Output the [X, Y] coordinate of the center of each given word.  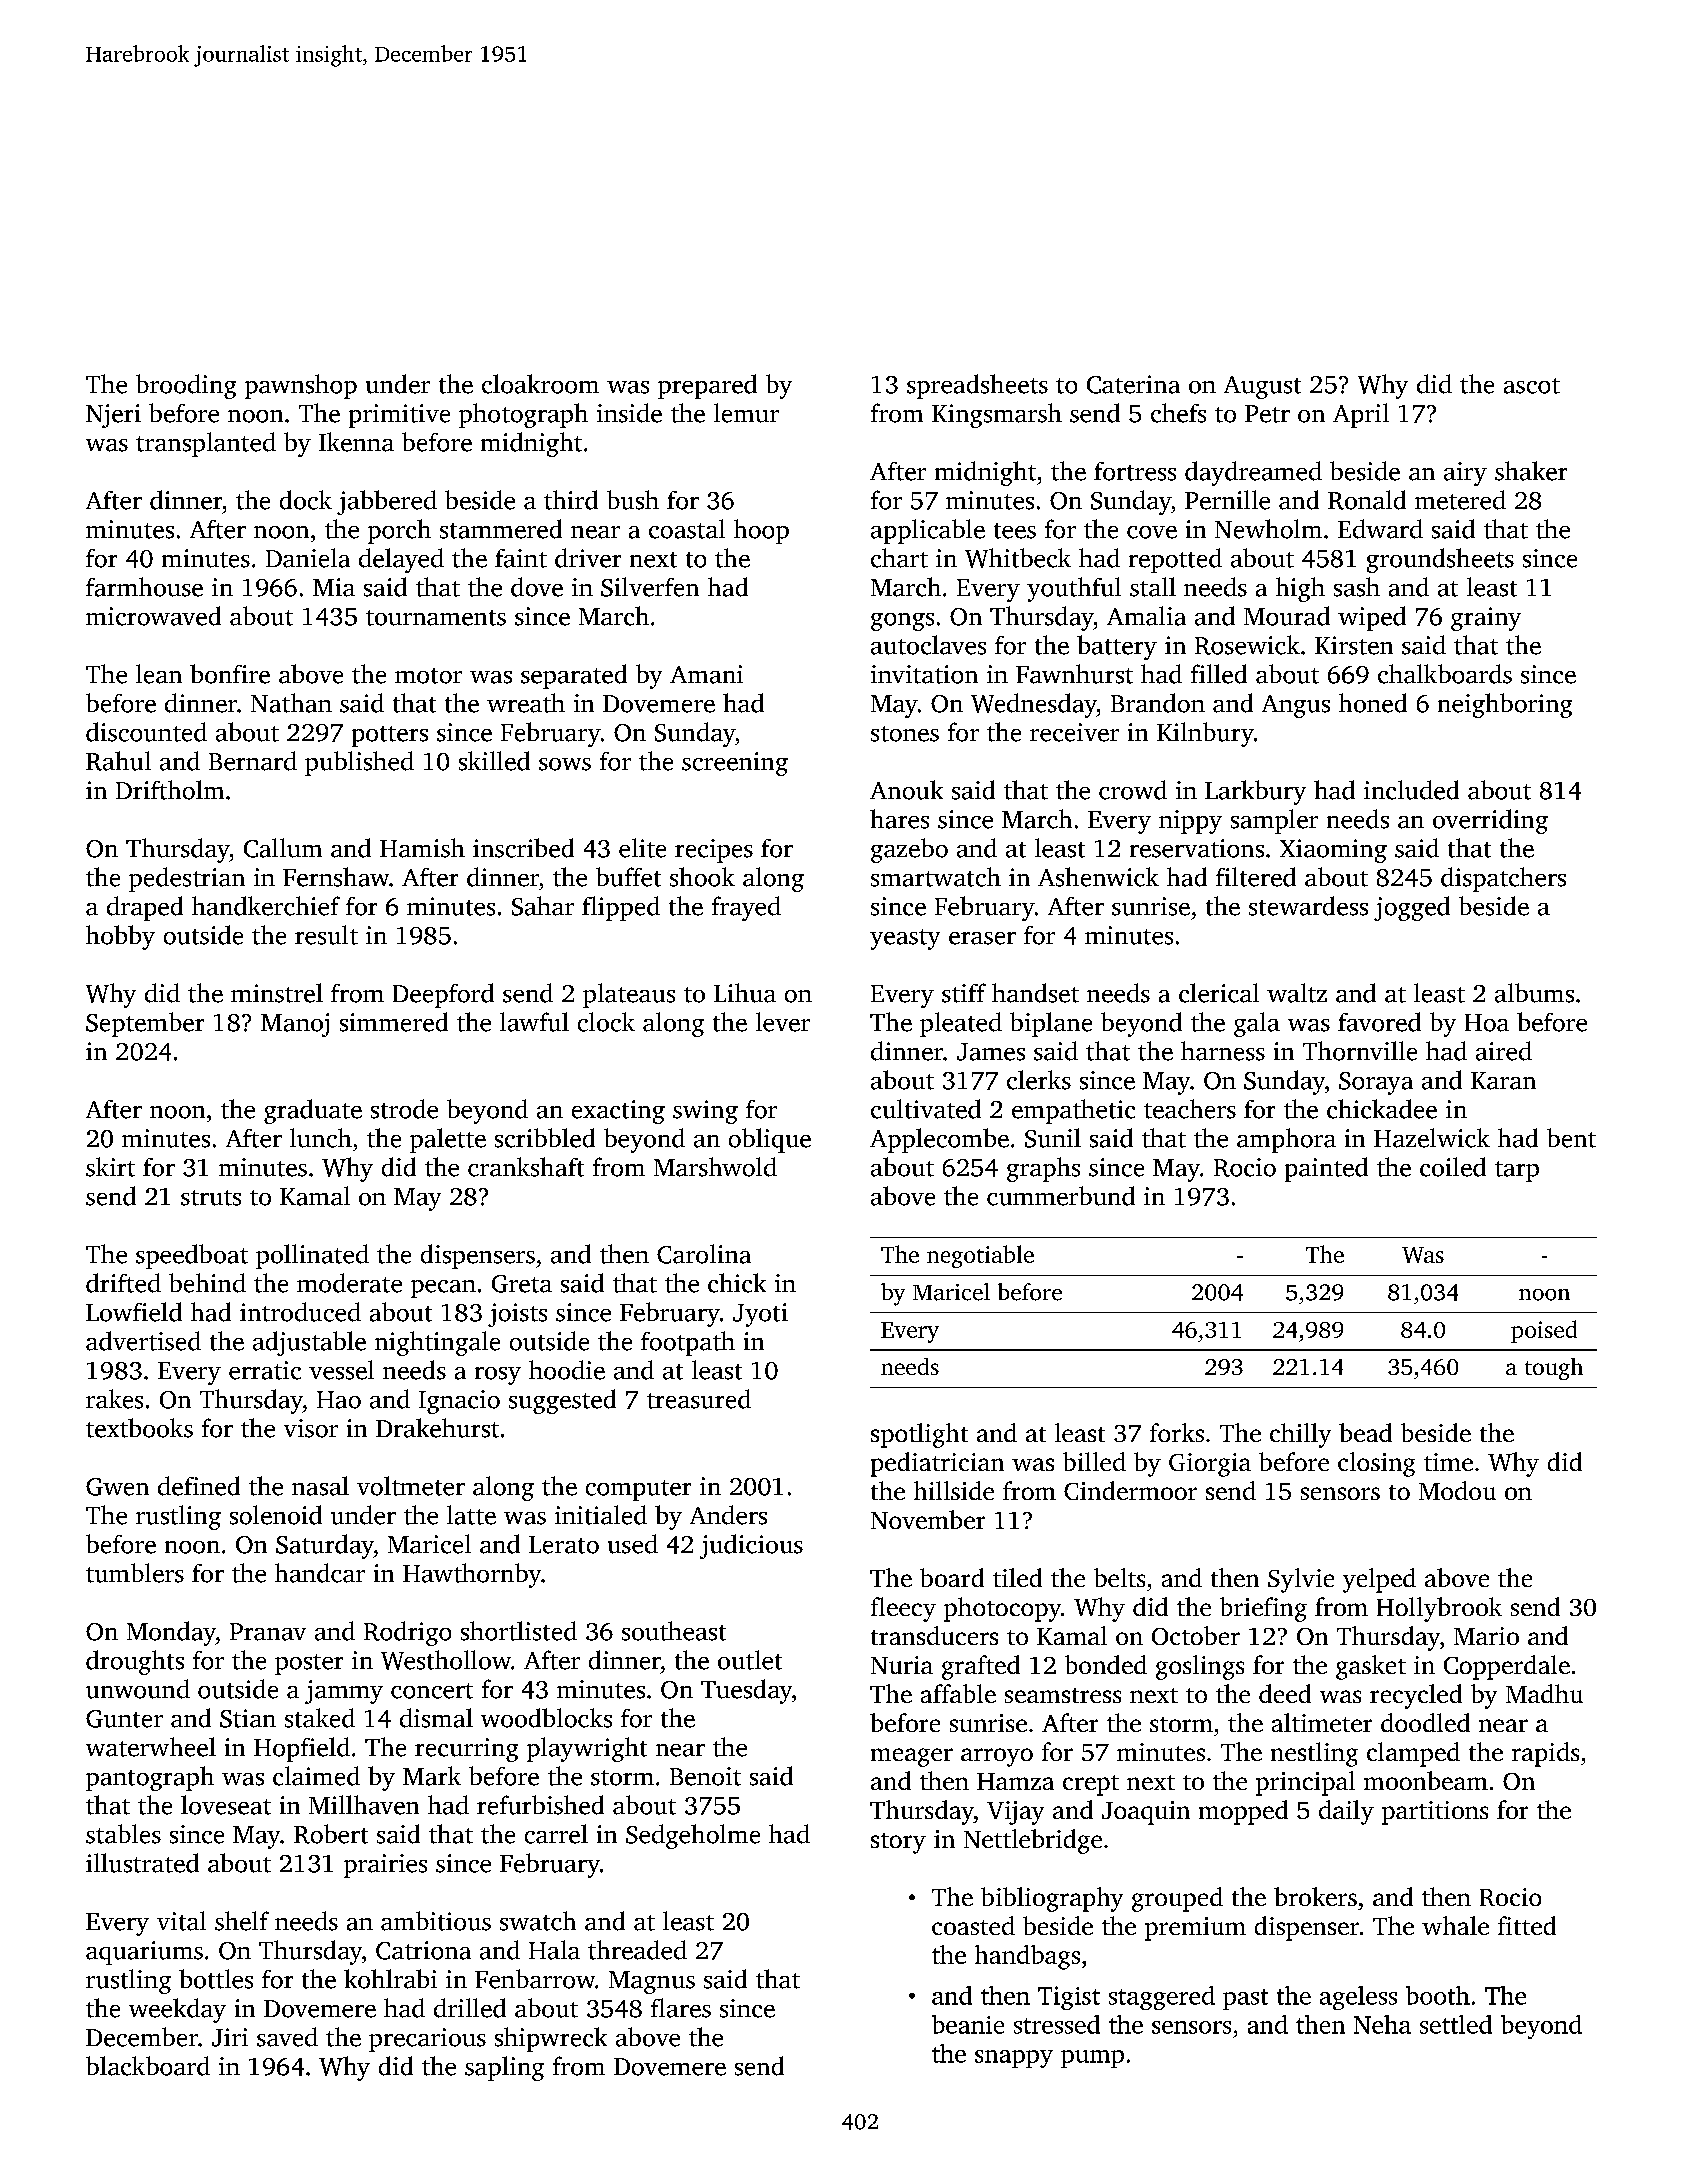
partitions [1435, 1813]
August [1262, 387]
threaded [637, 1950]
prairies [385, 1866]
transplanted [206, 444]
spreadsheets [977, 386]
